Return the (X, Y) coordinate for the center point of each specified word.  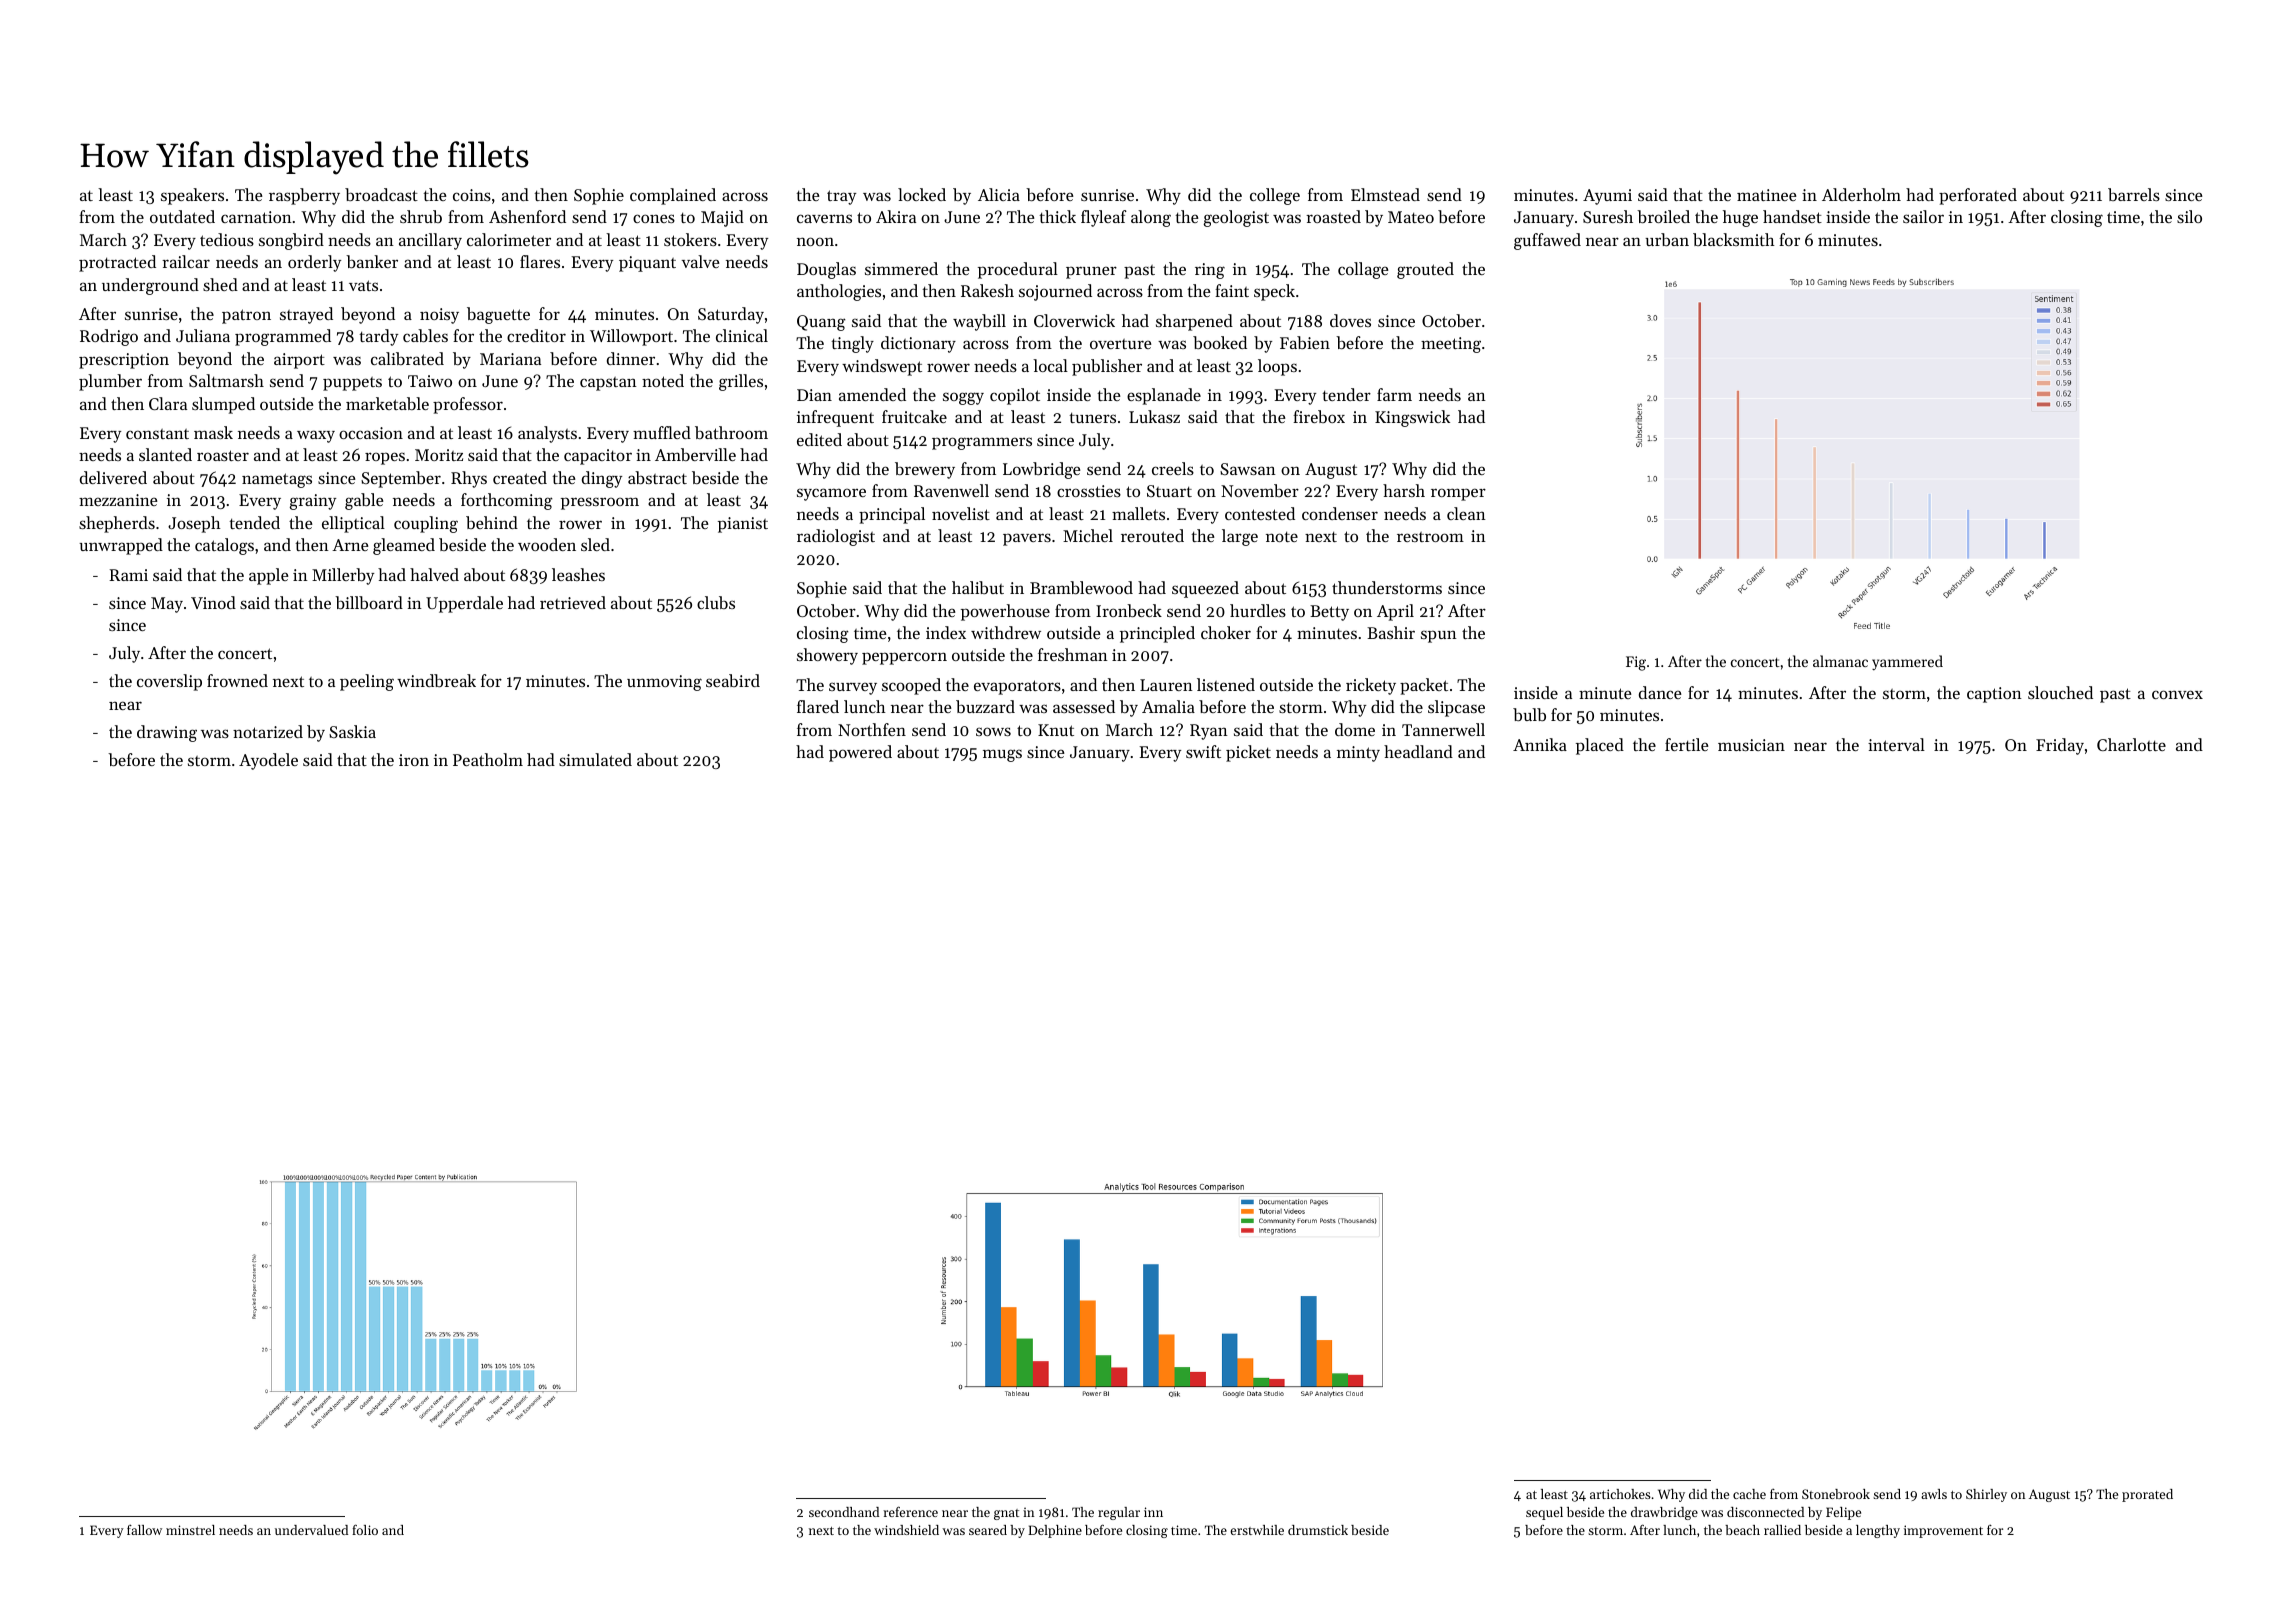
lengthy (1878, 1531)
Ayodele (268, 761)
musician (1751, 745)
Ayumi (1607, 197)
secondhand (844, 1512)
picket (1248, 753)
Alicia (999, 194)
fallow (144, 1529)
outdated (182, 216)
